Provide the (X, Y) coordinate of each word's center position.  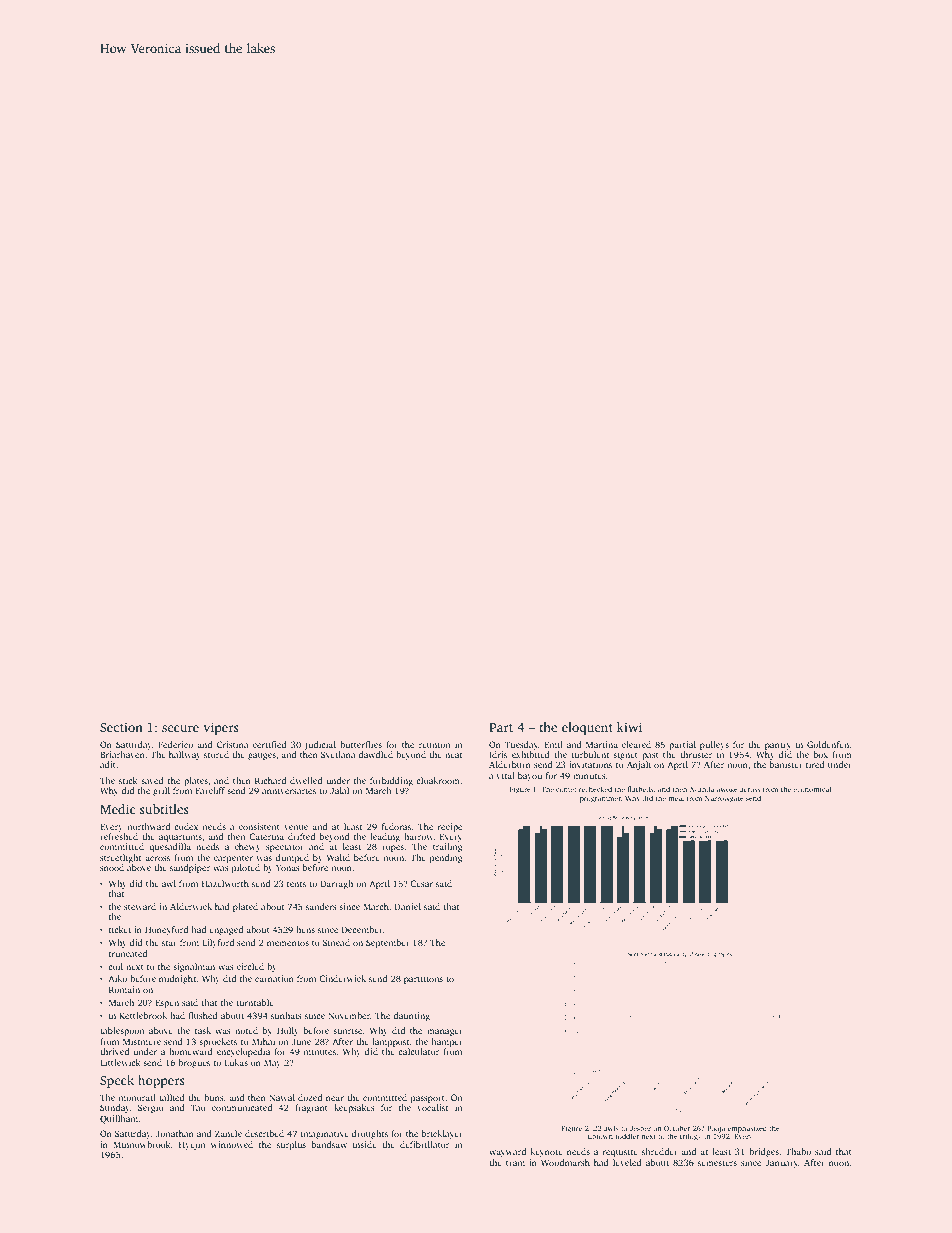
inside (365, 1144)
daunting (411, 1016)
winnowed (232, 1144)
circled (250, 966)
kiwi (629, 727)
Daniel (408, 906)
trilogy (691, 1137)
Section (121, 727)
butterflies (361, 744)
